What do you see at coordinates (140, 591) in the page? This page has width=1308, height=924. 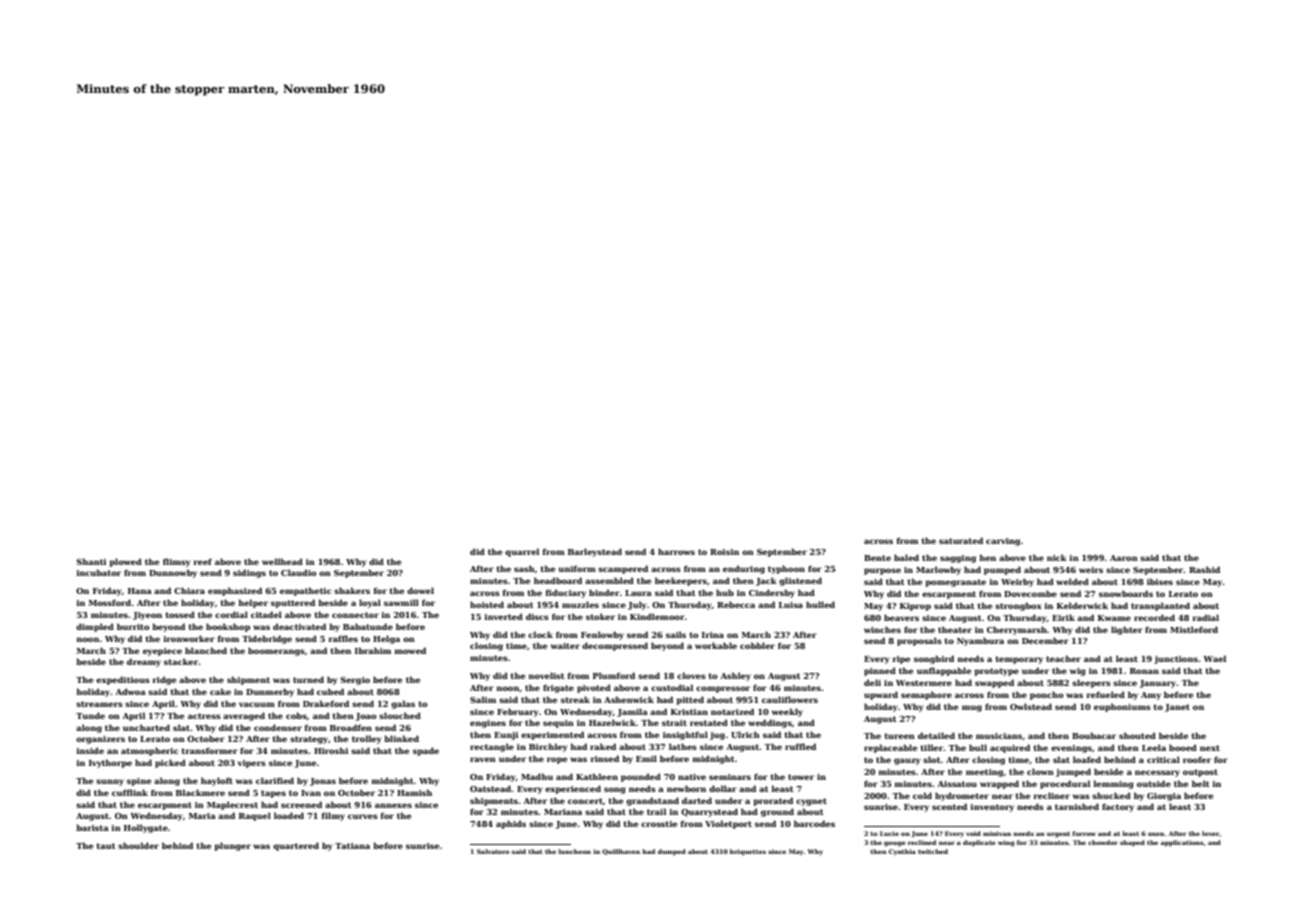 I see `Hana` at bounding box center [140, 591].
